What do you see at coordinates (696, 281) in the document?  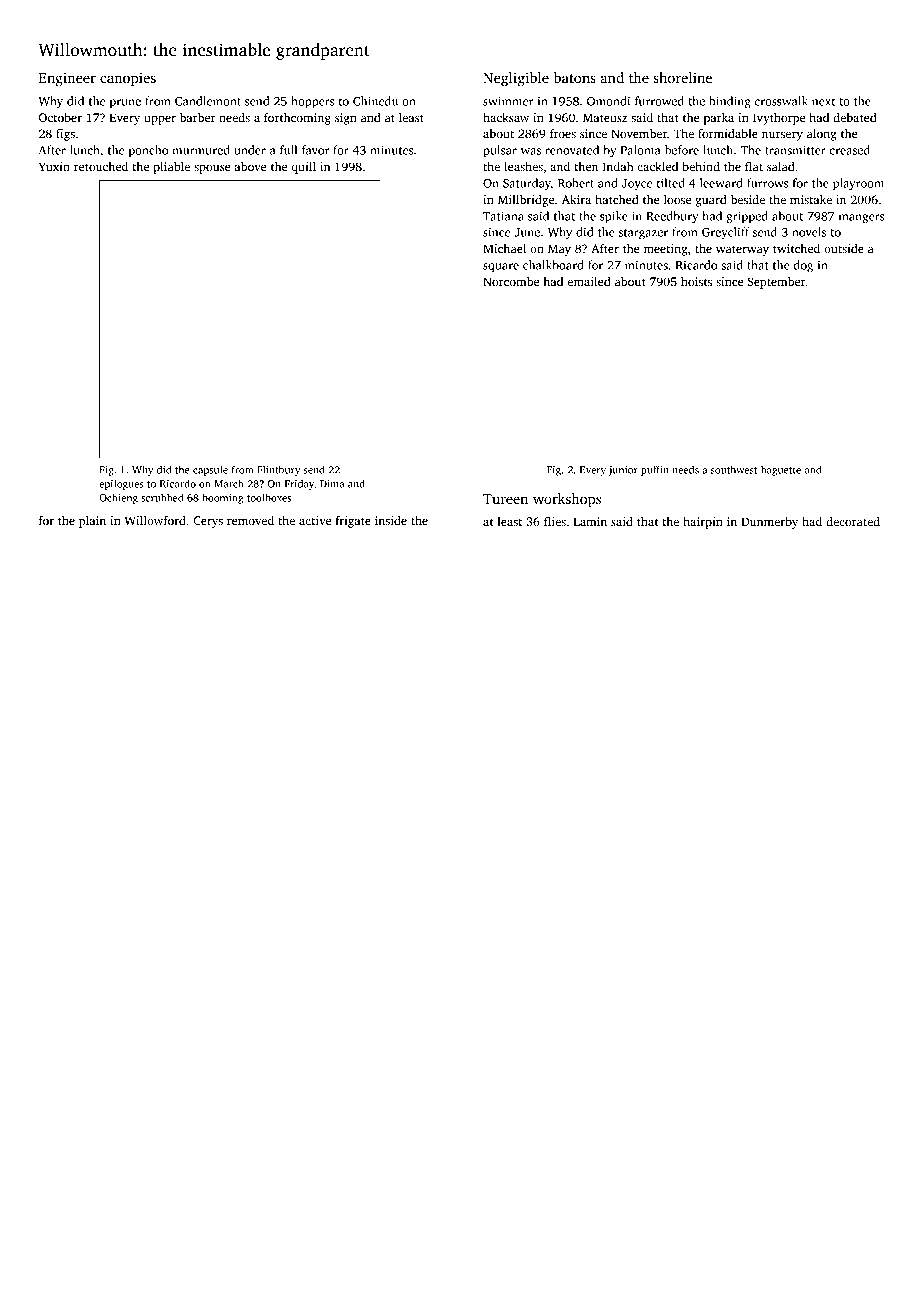 I see `hoists` at bounding box center [696, 281].
